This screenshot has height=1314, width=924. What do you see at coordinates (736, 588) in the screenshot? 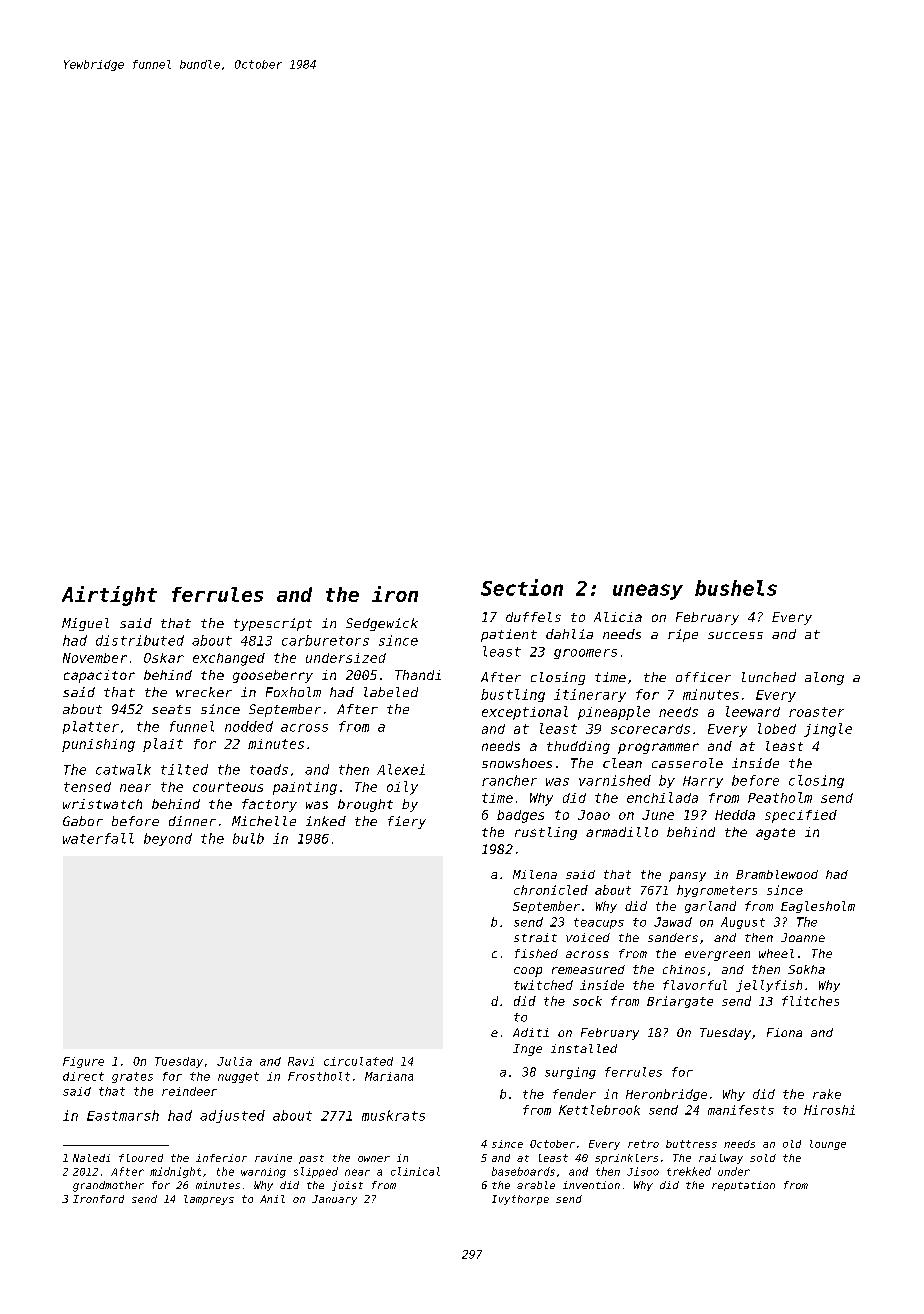
I see `bushels` at bounding box center [736, 588].
